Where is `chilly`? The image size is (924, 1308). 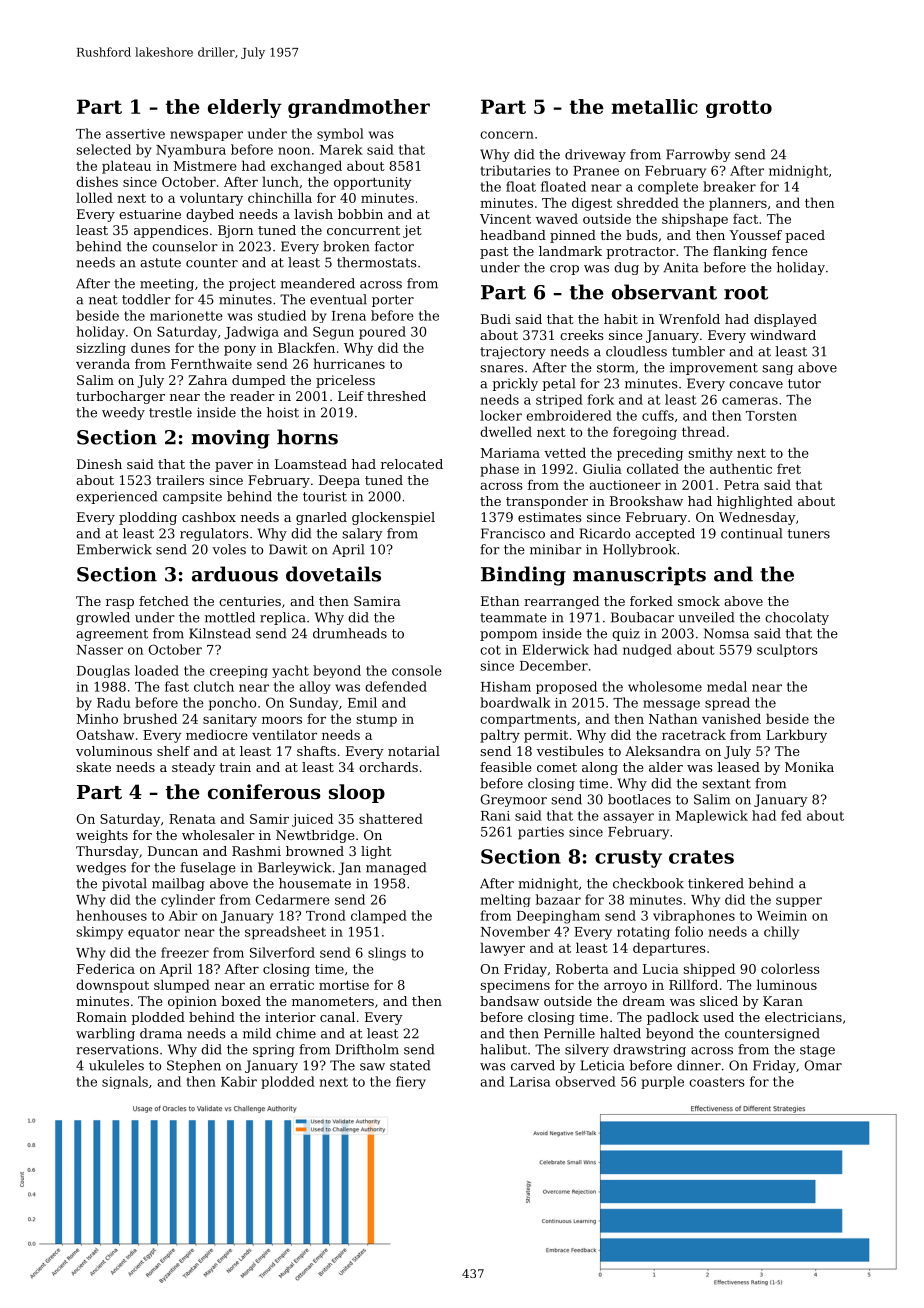 chilly is located at coordinates (781, 933).
